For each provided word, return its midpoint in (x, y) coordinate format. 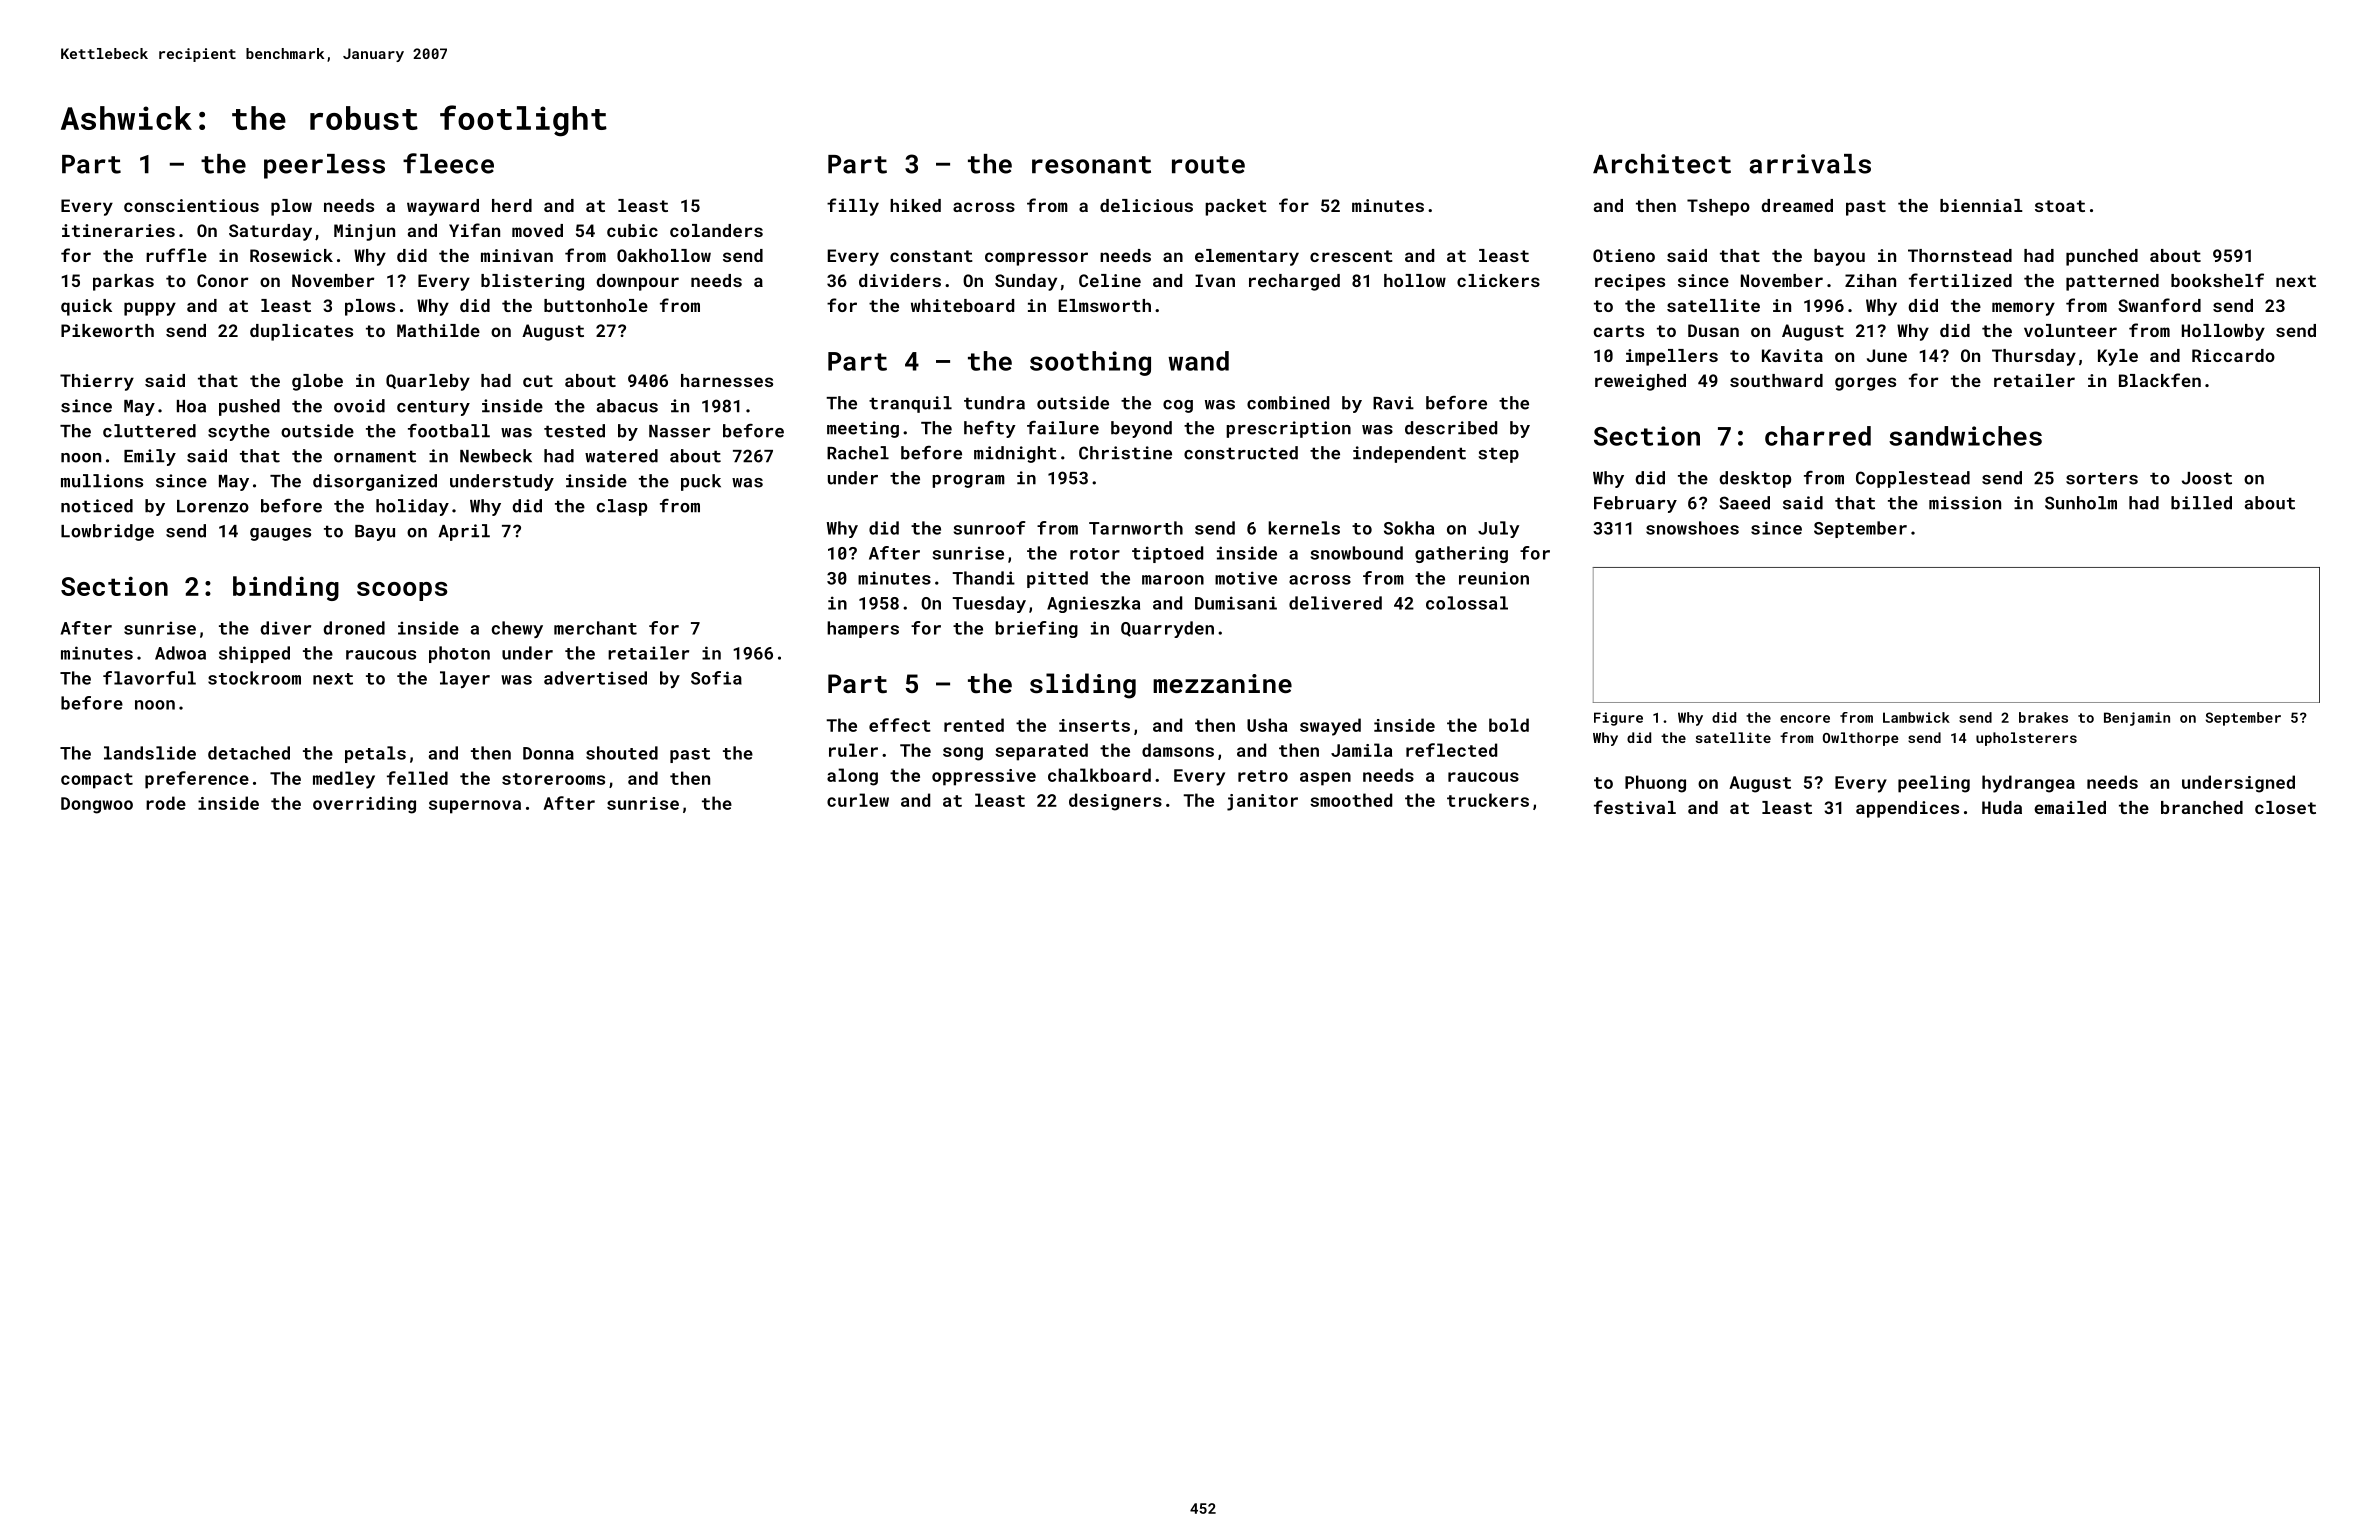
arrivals (1810, 164)
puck (701, 482)
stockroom (254, 678)
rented (974, 725)
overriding (364, 805)
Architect (1662, 164)
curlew (858, 800)
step (1498, 455)
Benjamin (2137, 719)
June (1887, 355)
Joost (2207, 478)
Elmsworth (1105, 305)
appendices (1907, 809)
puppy (150, 309)
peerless (324, 166)
